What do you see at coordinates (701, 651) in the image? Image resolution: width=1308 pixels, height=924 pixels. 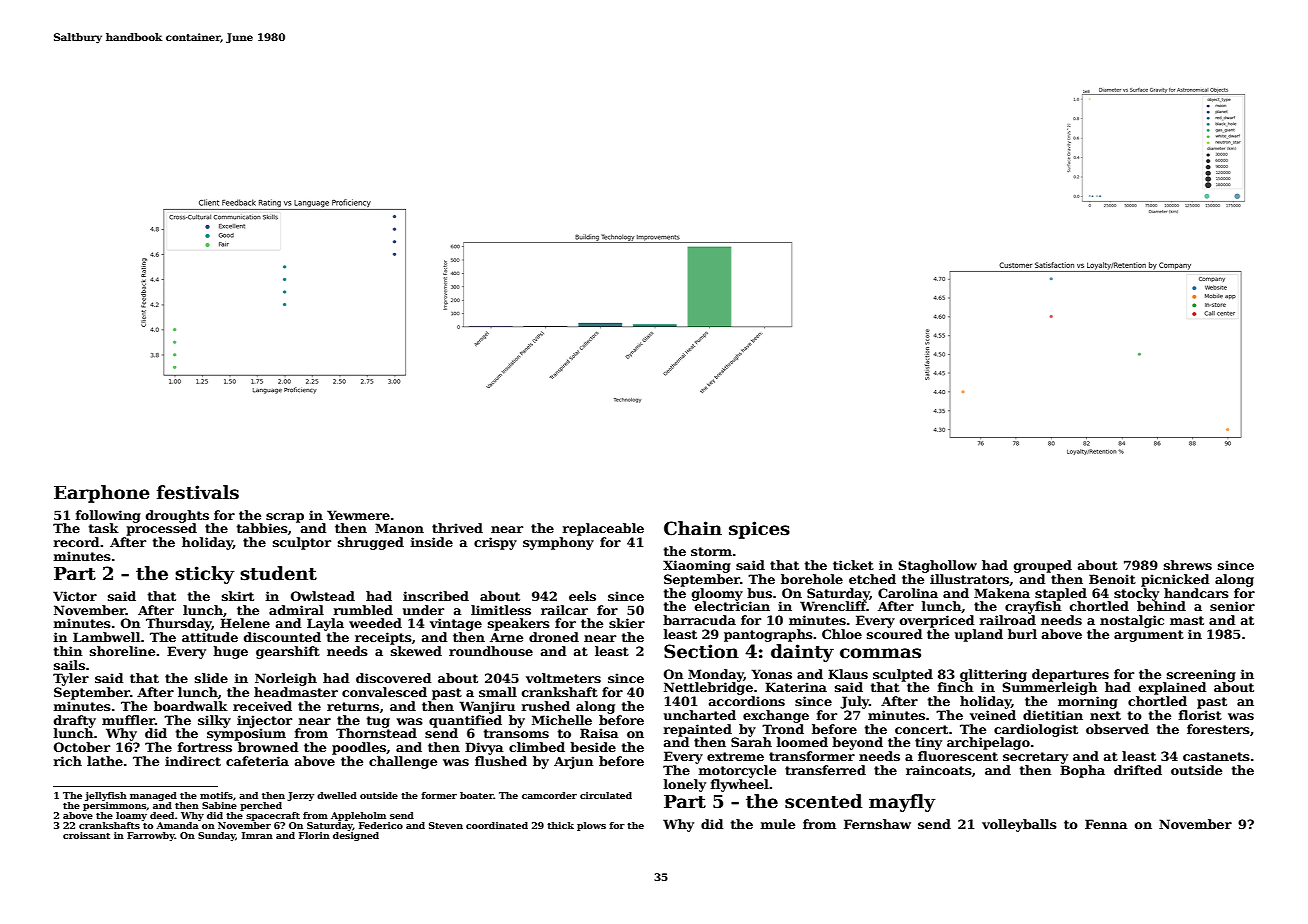 I see `Section` at bounding box center [701, 651].
